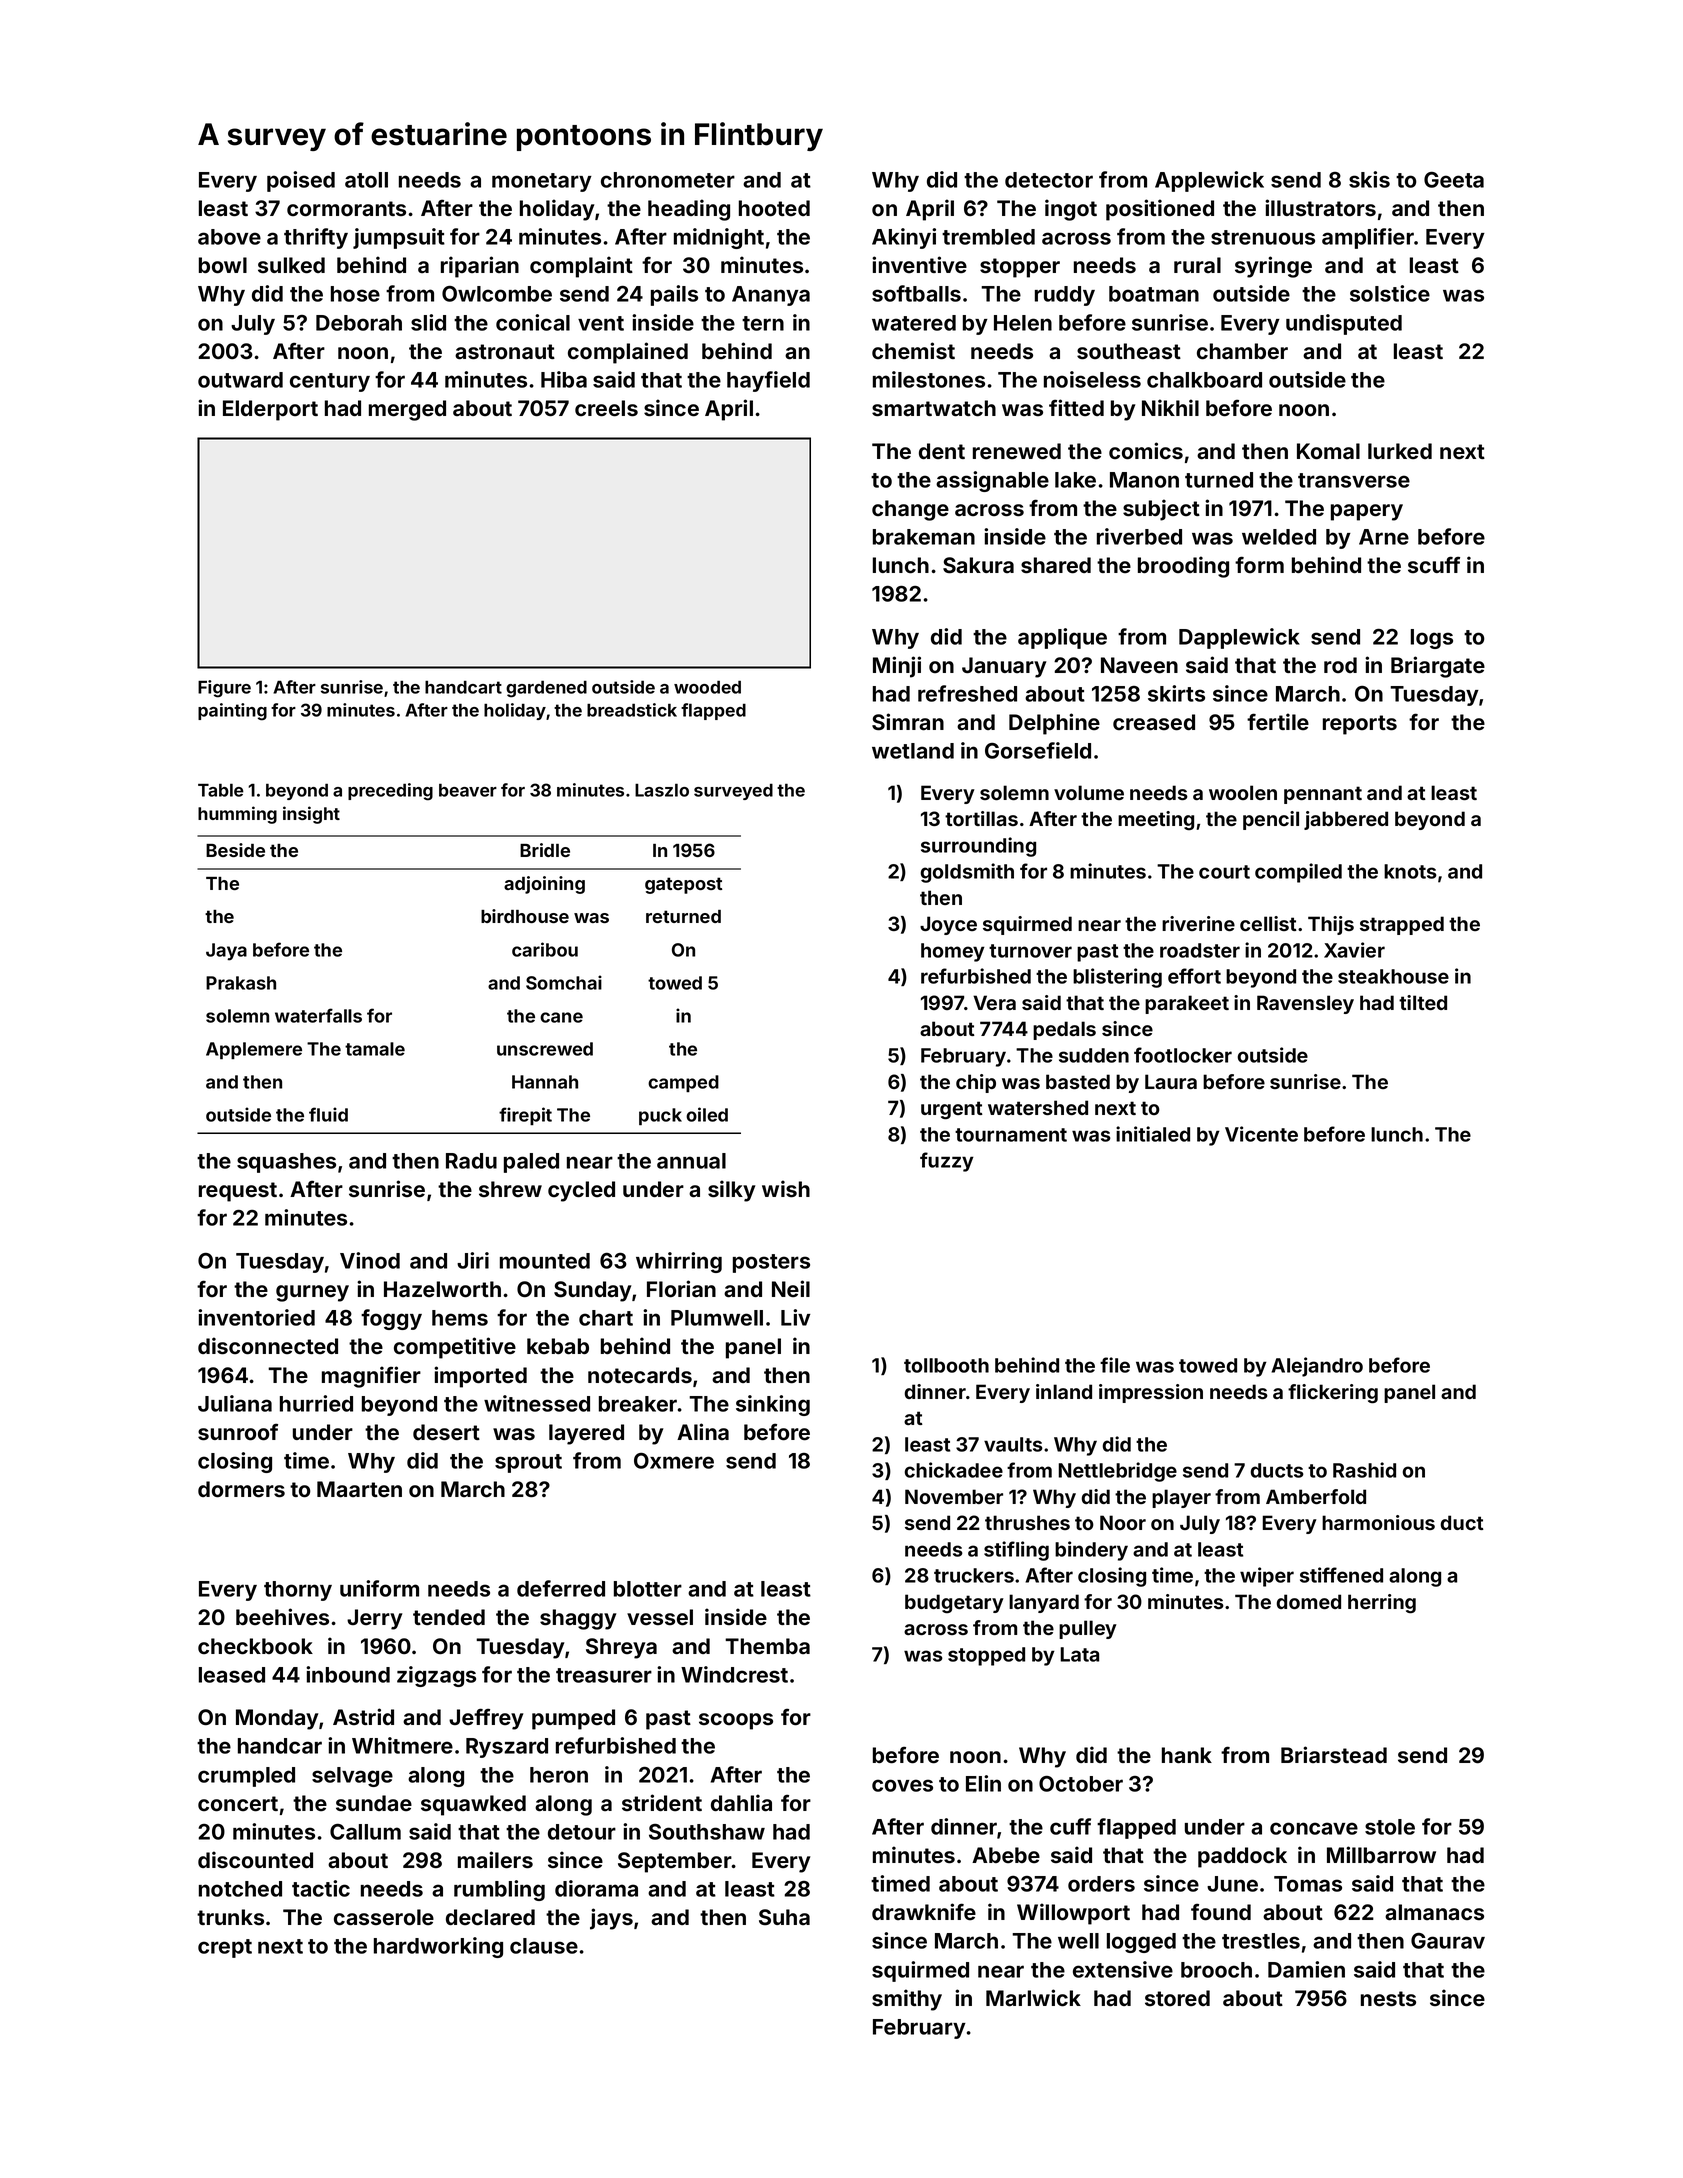 The image size is (1683, 2178). Describe the element at coordinates (235, 850) in the screenshot. I see `Beside` at that location.
